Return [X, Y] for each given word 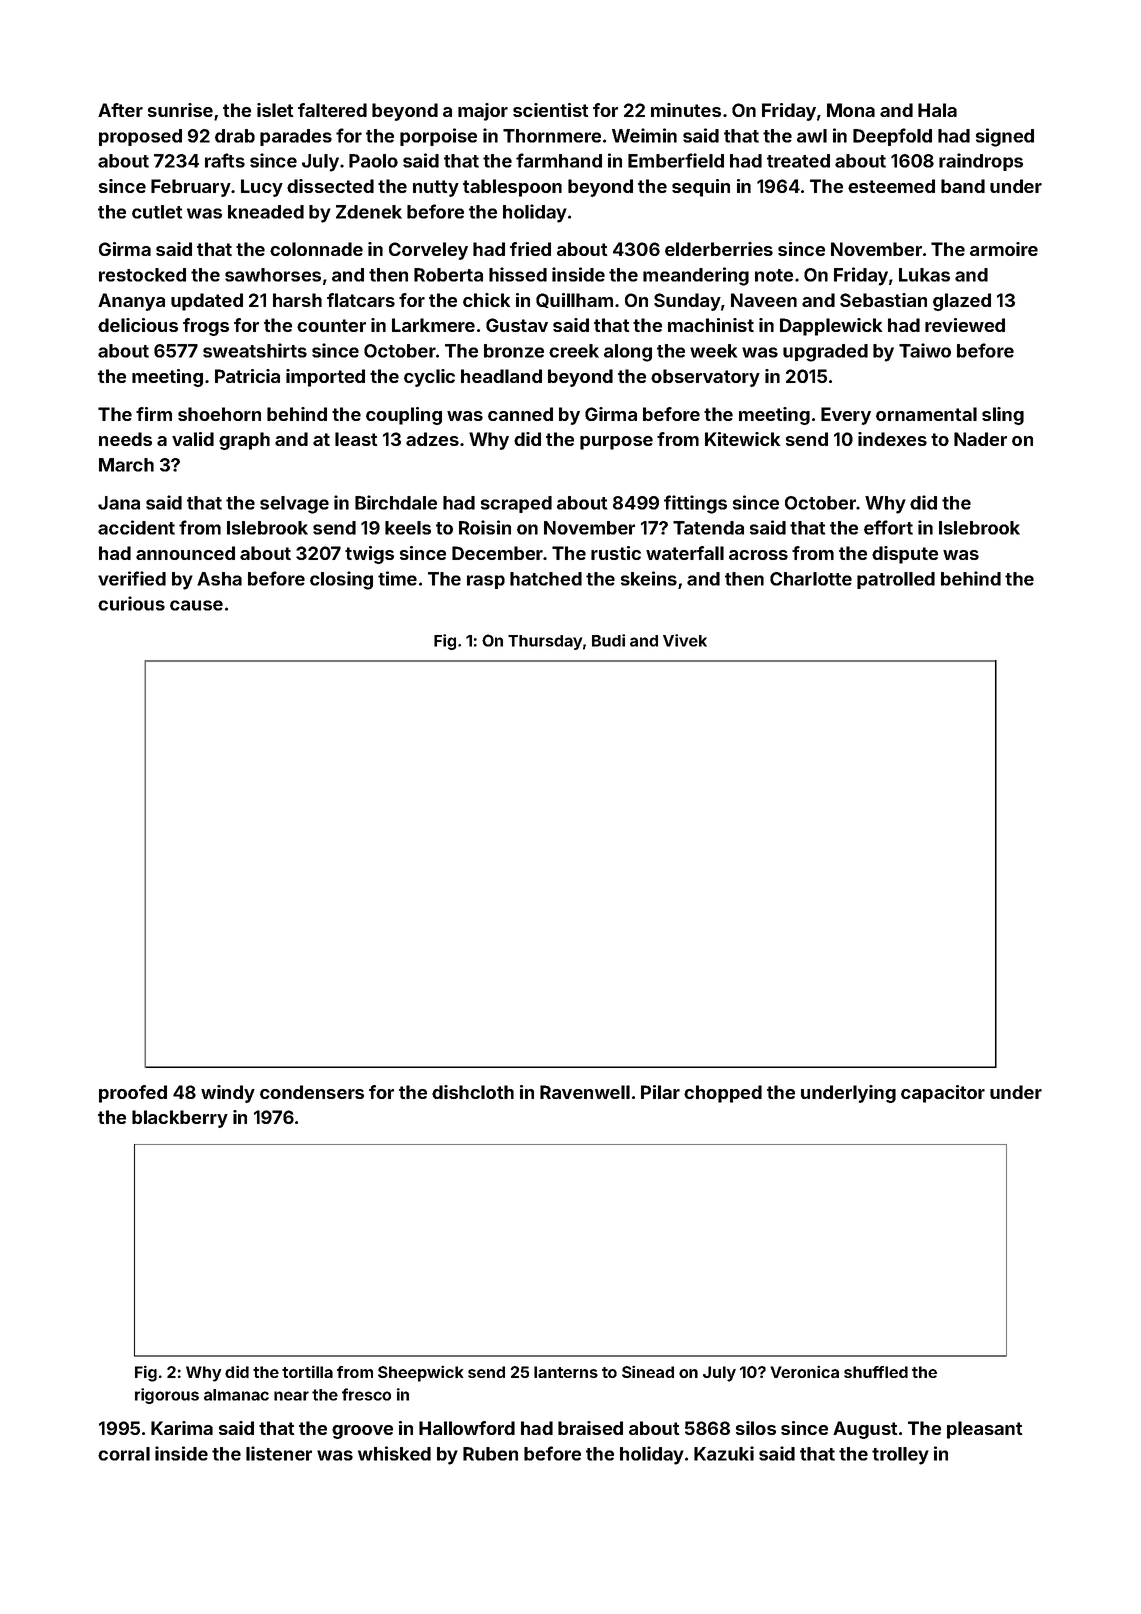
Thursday [545, 642]
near [291, 1396]
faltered [332, 110]
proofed [133, 1094]
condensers [312, 1092]
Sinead [648, 1371]
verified [132, 578]
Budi [608, 640]
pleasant [985, 1430]
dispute [905, 555]
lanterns [566, 1372]
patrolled [896, 580]
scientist [551, 110]
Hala [937, 110]
